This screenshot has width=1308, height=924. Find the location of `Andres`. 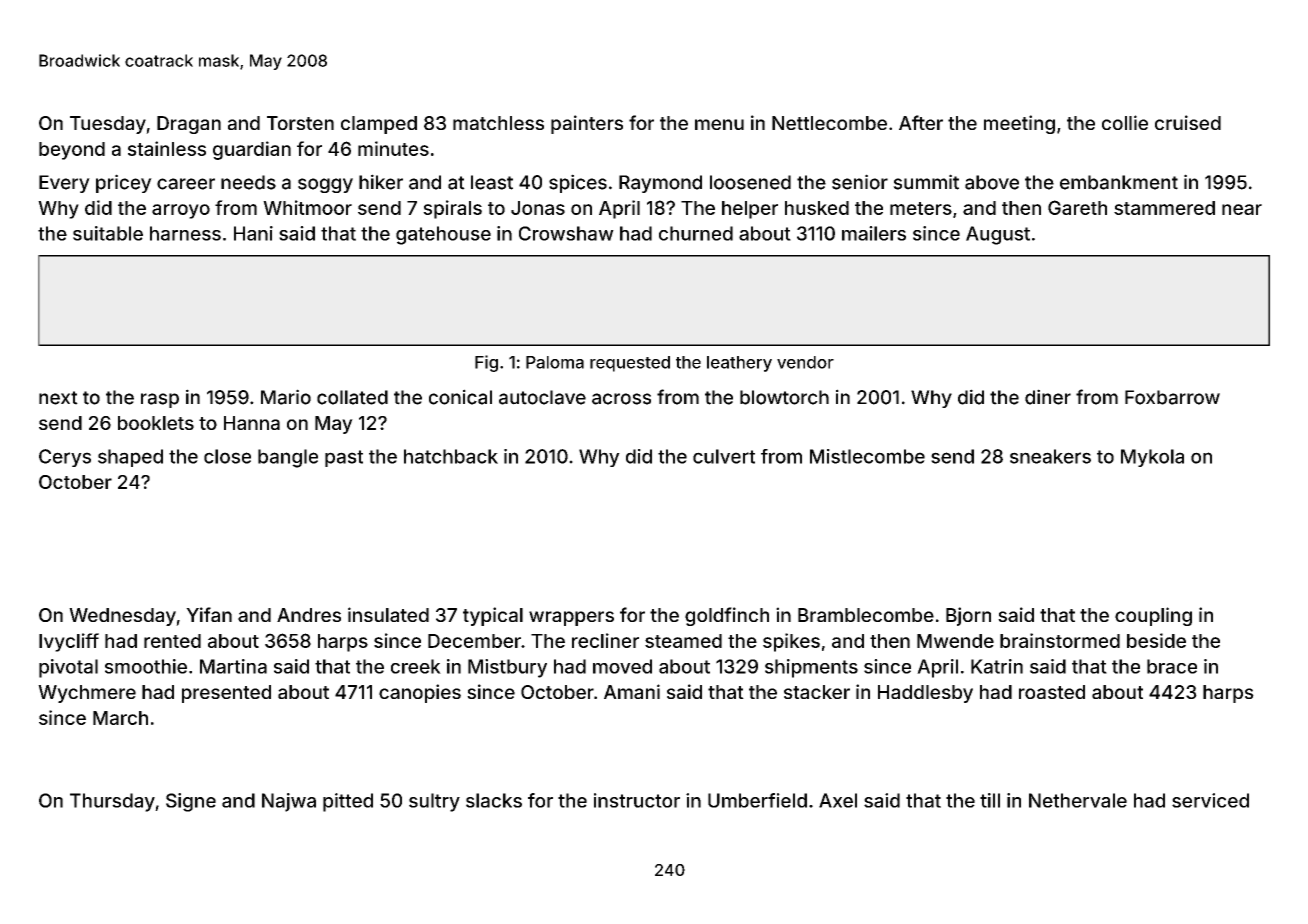

Andres is located at coordinates (309, 615).
